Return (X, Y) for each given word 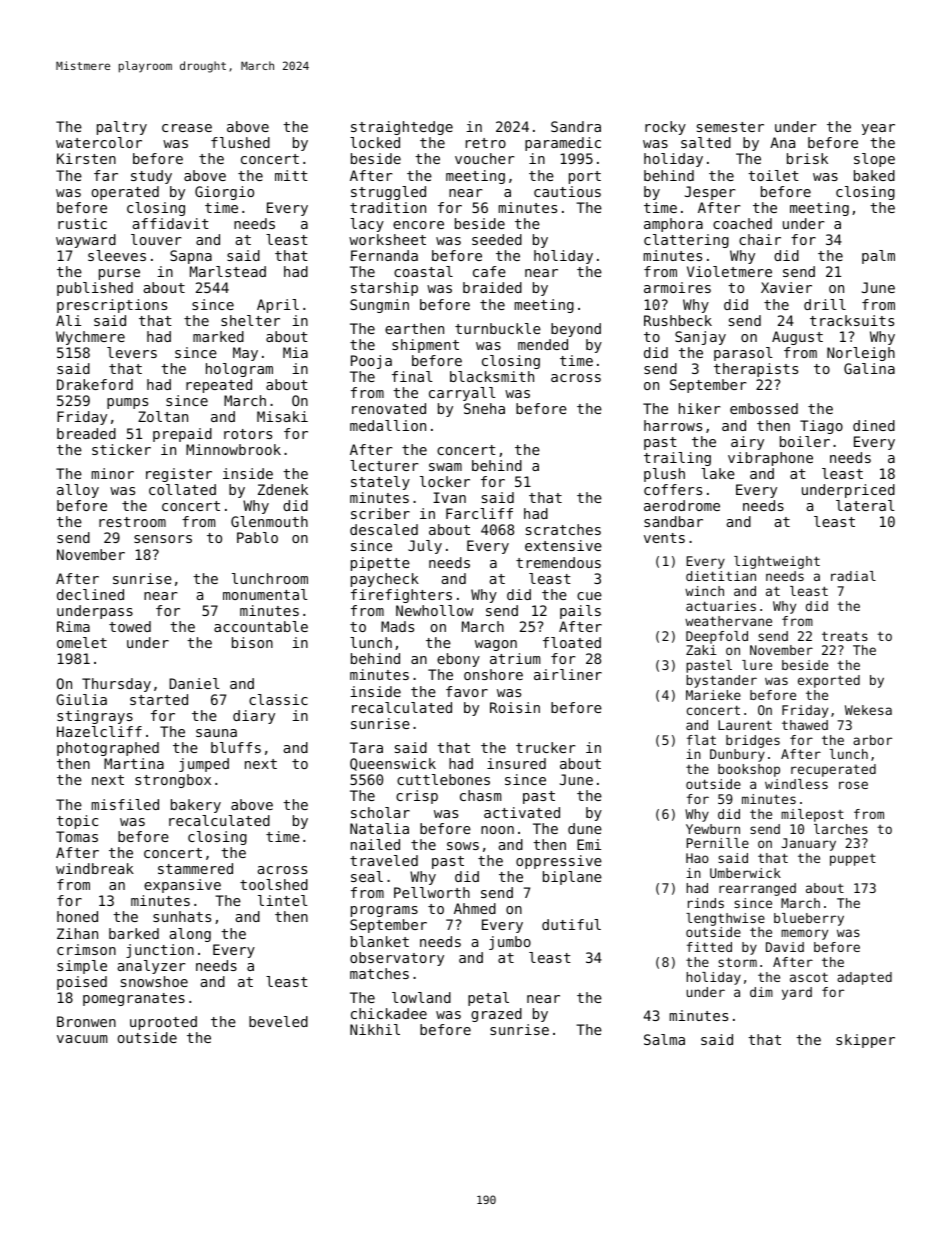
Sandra (576, 126)
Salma (664, 1039)
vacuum (82, 1039)
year (878, 129)
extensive (563, 545)
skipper (865, 1041)
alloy (78, 491)
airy (747, 443)
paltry (122, 128)
